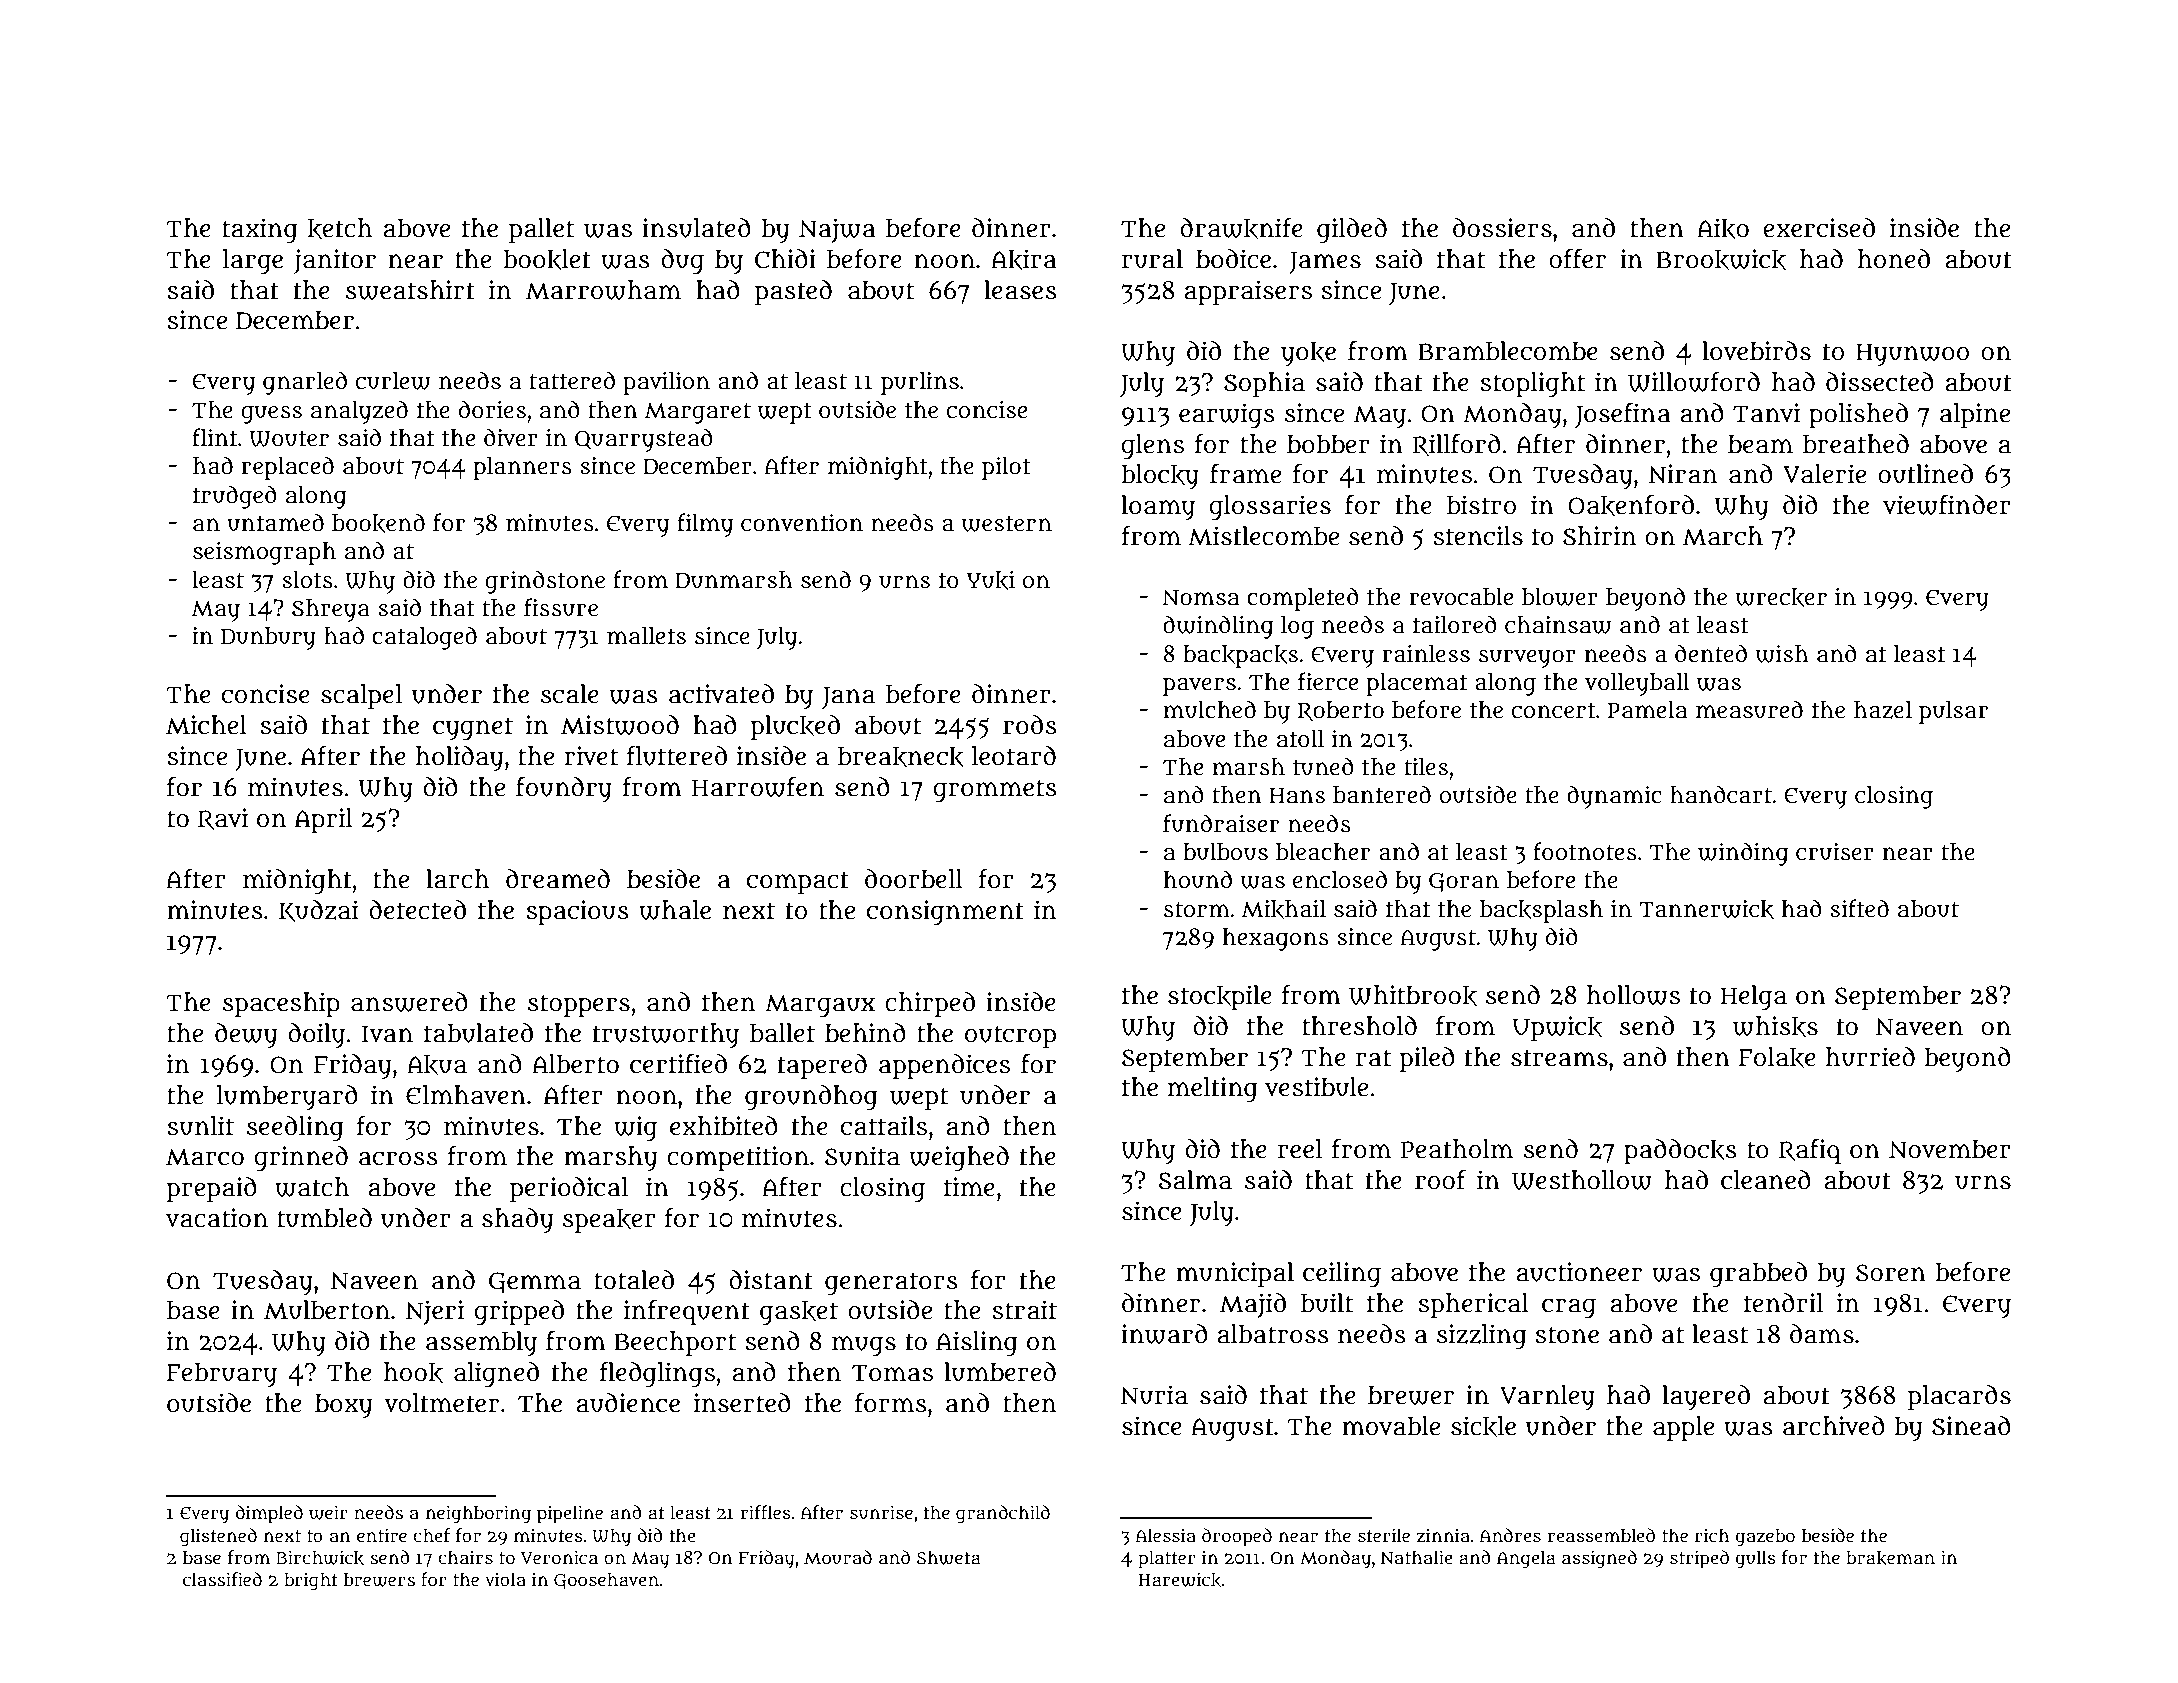 This document has width=2178, height=1683. I want to click on threshold, so click(1359, 1026).
